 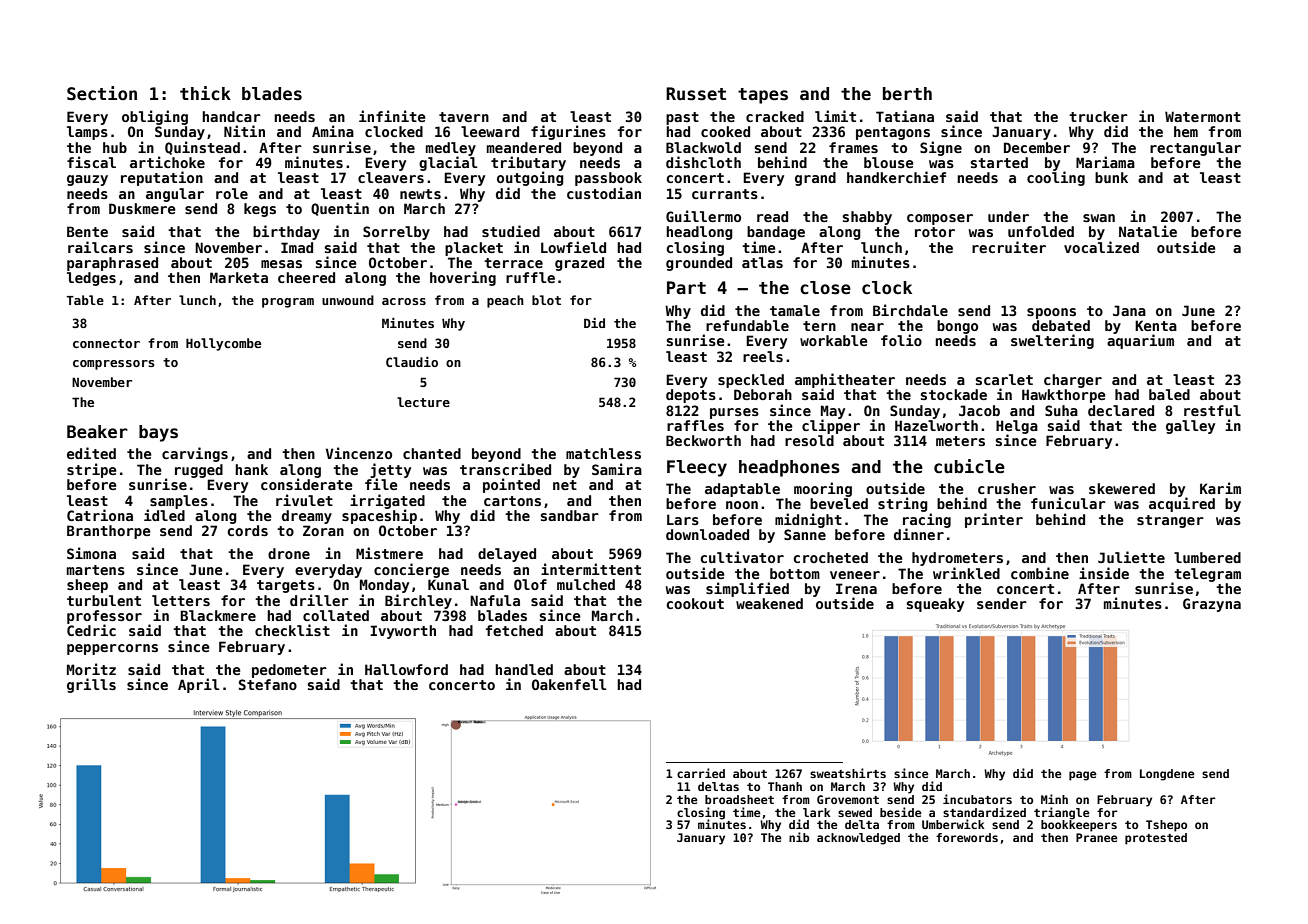 What do you see at coordinates (205, 93) in the screenshot?
I see `thick` at bounding box center [205, 93].
